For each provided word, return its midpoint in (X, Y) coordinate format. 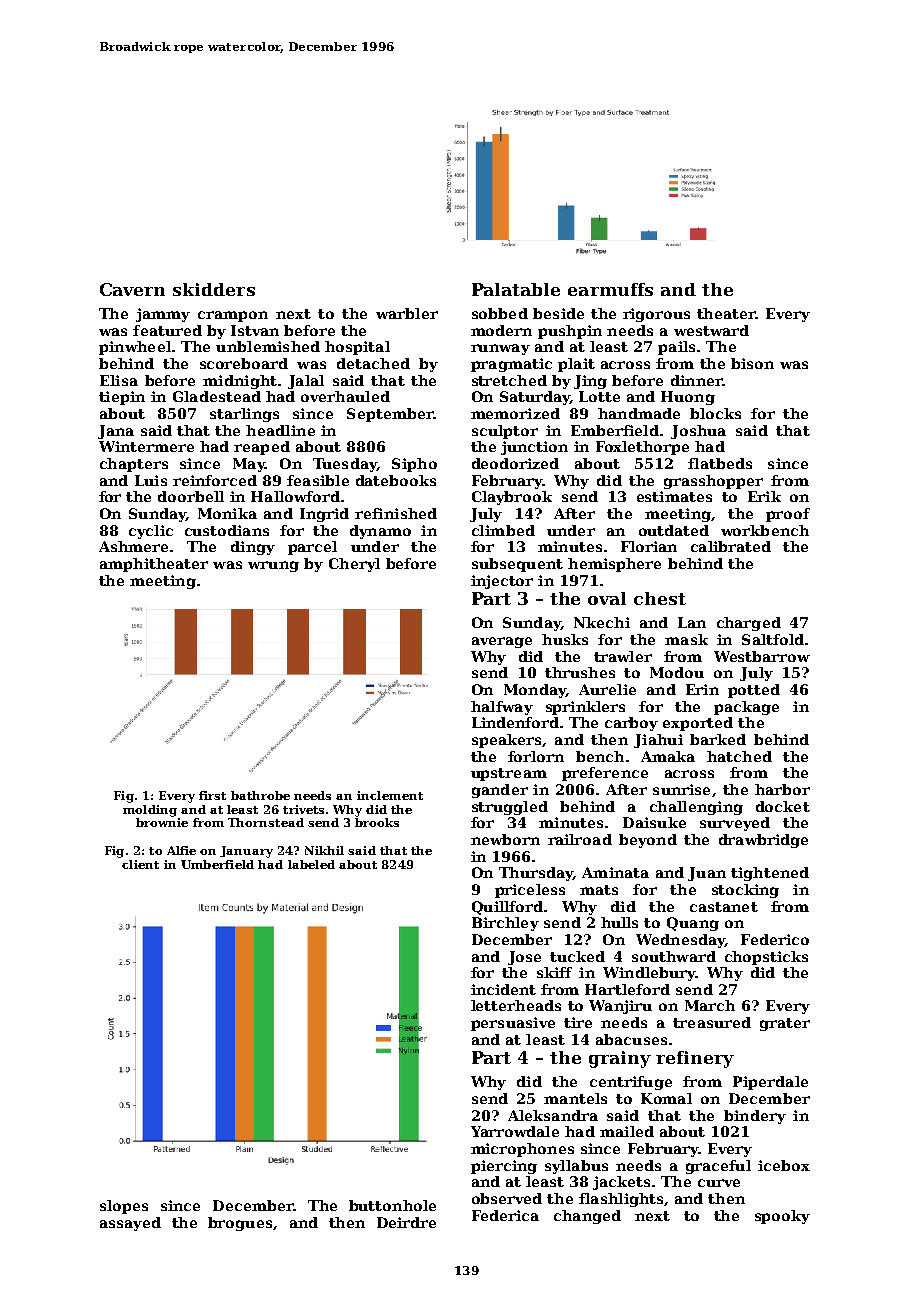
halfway (502, 708)
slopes (124, 1207)
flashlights (621, 1200)
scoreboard (244, 363)
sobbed (500, 313)
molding (150, 811)
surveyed (735, 824)
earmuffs (610, 289)
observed (507, 1198)
